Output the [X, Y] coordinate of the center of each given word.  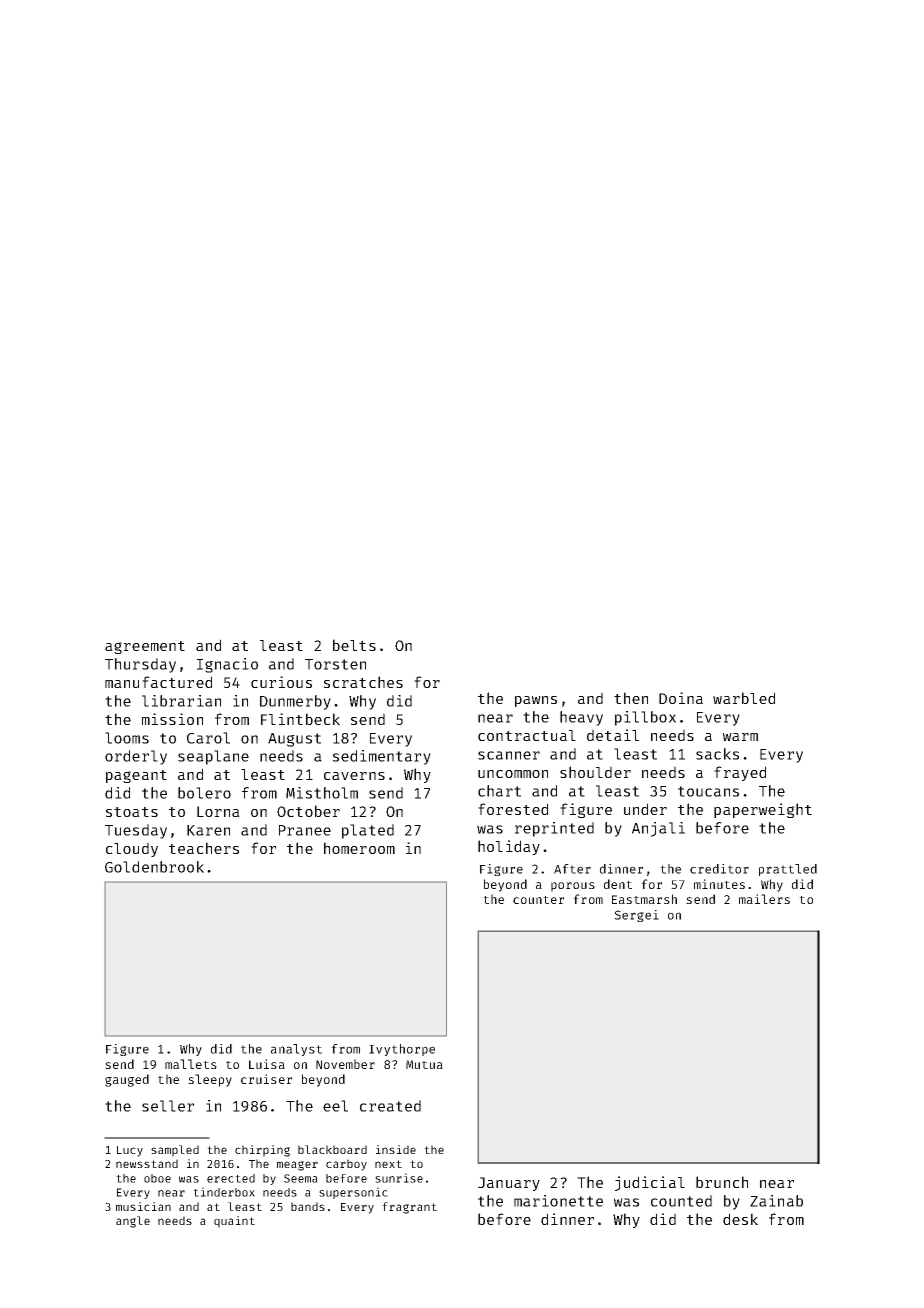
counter [538, 900]
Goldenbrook [154, 867]
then [631, 698]
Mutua [424, 1064]
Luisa [267, 1064]
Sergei [637, 916]
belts [354, 645]
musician [143, 1206]
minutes [719, 884]
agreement [145, 647]
